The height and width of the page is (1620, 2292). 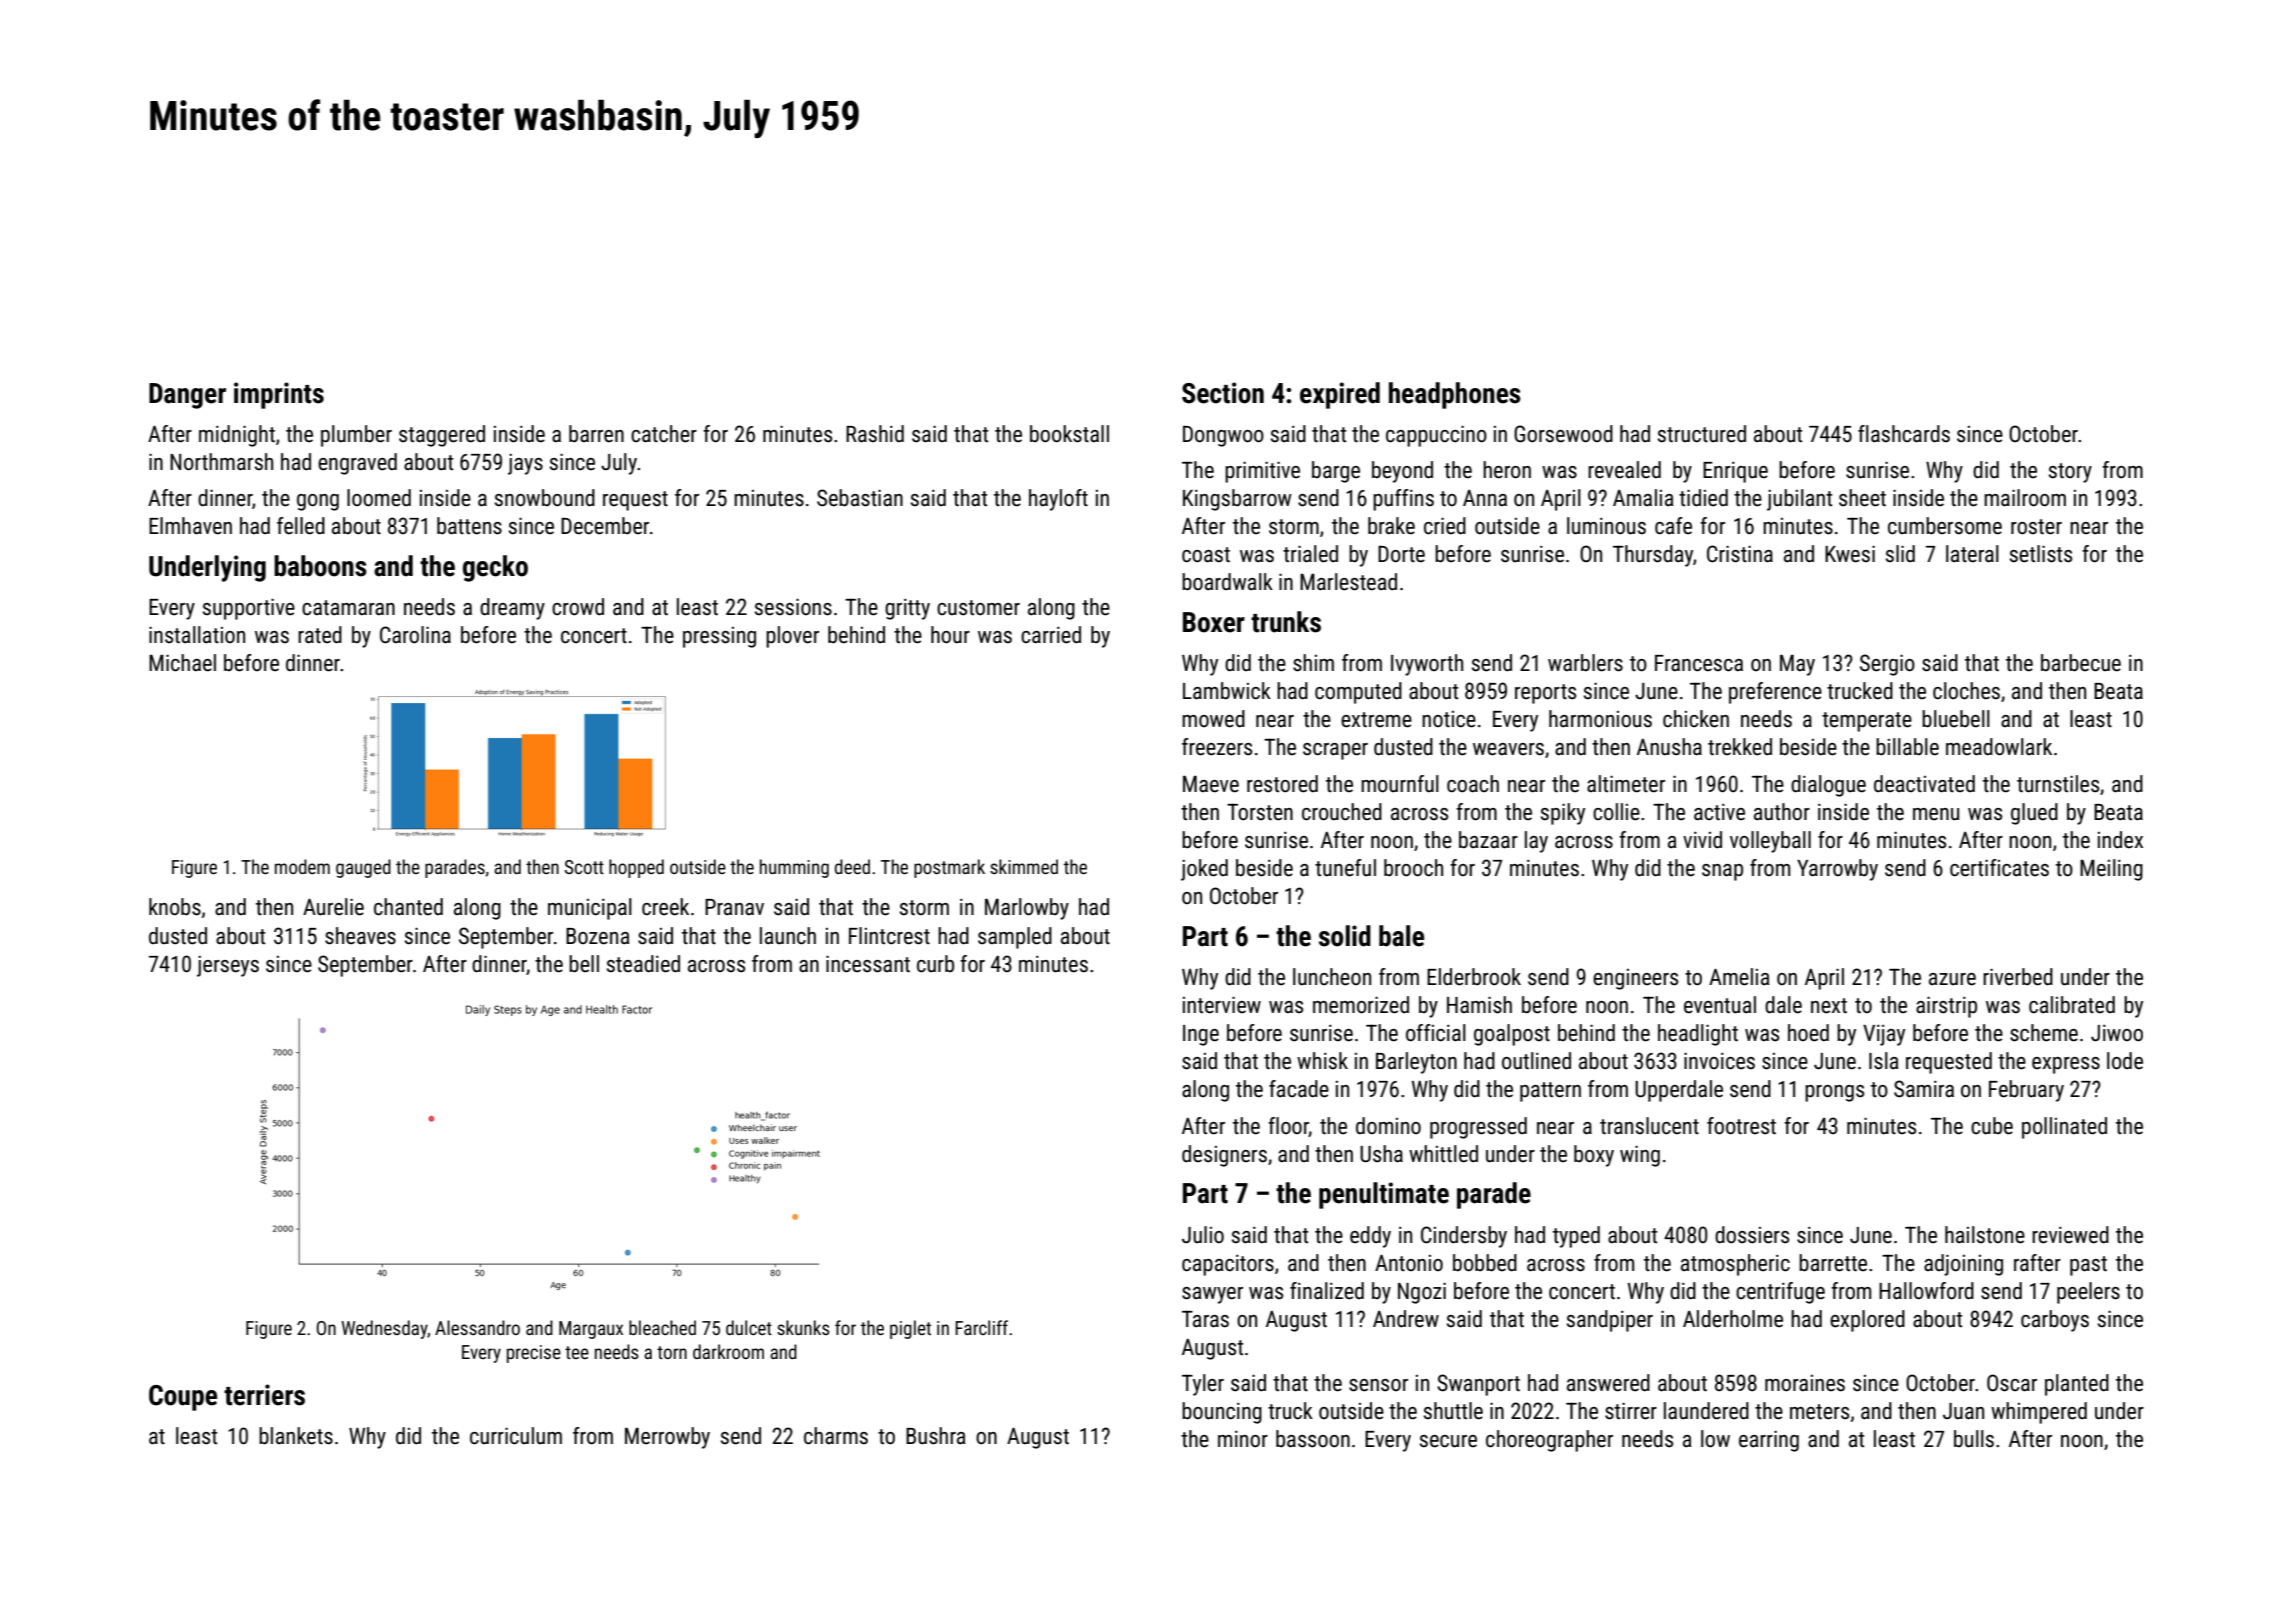 What do you see at coordinates (2064, 1128) in the page?
I see `pollinated` at bounding box center [2064, 1128].
